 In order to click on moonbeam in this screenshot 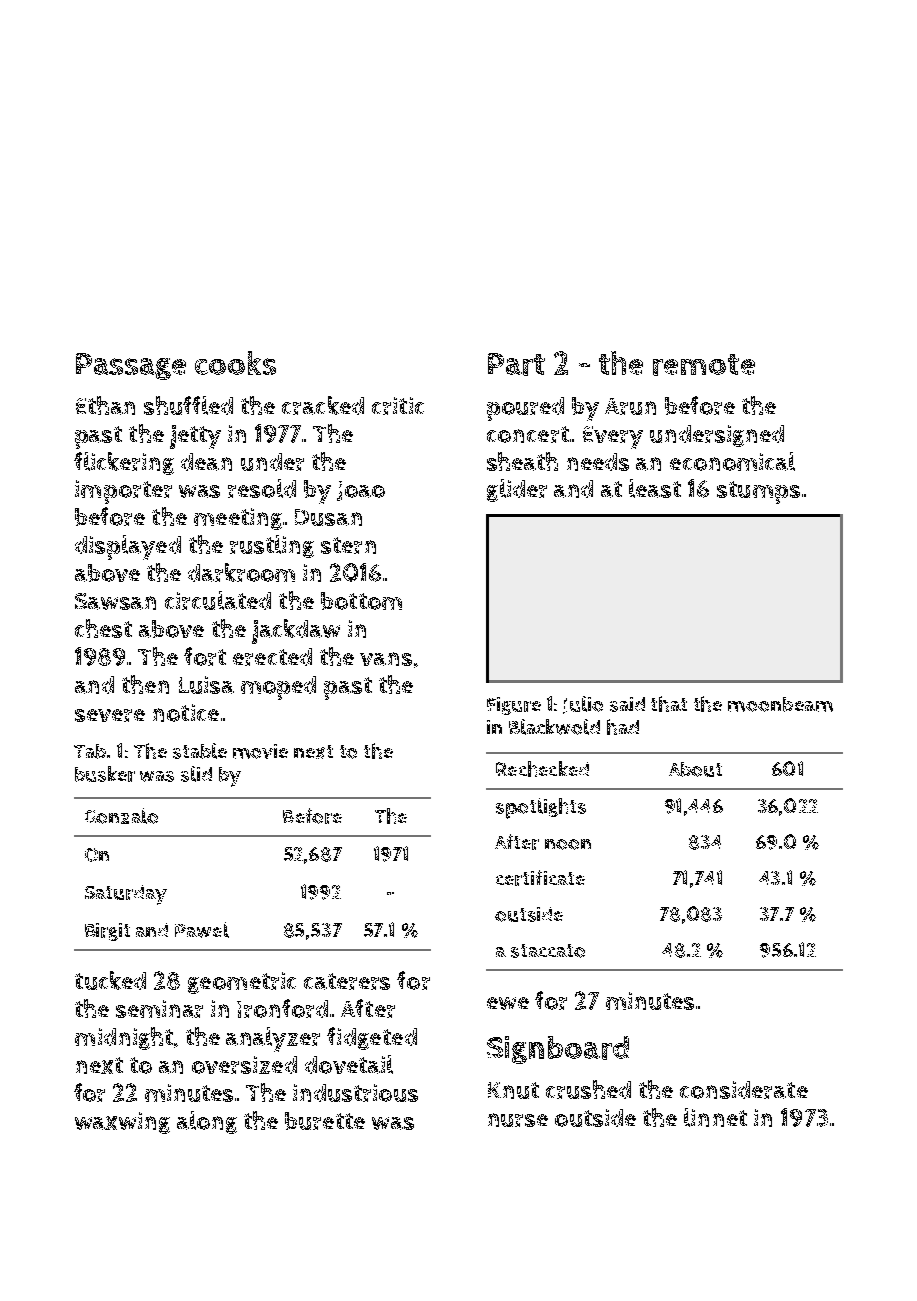, I will do `click(780, 704)`.
